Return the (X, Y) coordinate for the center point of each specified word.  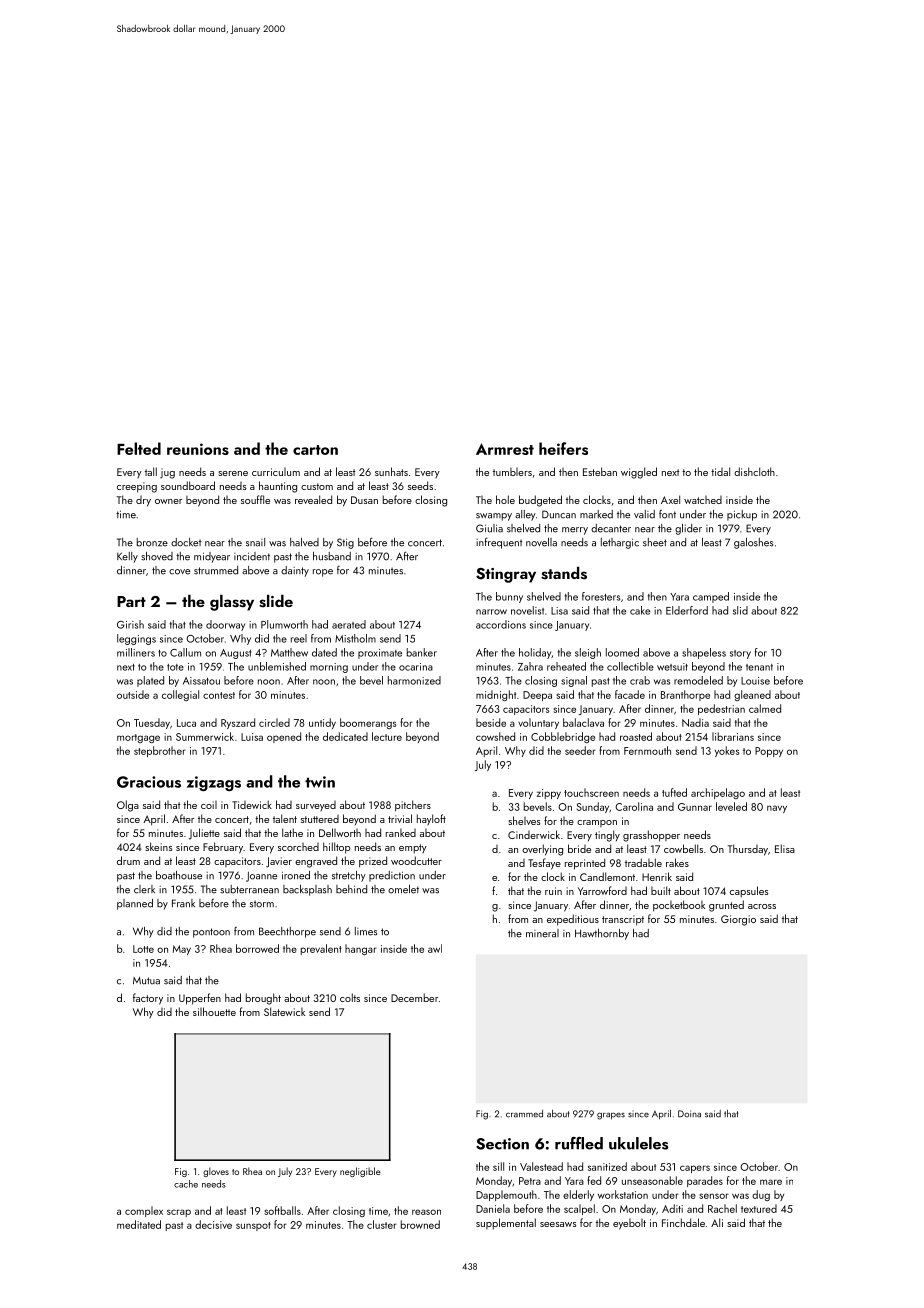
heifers (563, 448)
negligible (360, 1172)
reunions (198, 449)
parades (705, 1181)
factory (148, 999)
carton (315, 450)
